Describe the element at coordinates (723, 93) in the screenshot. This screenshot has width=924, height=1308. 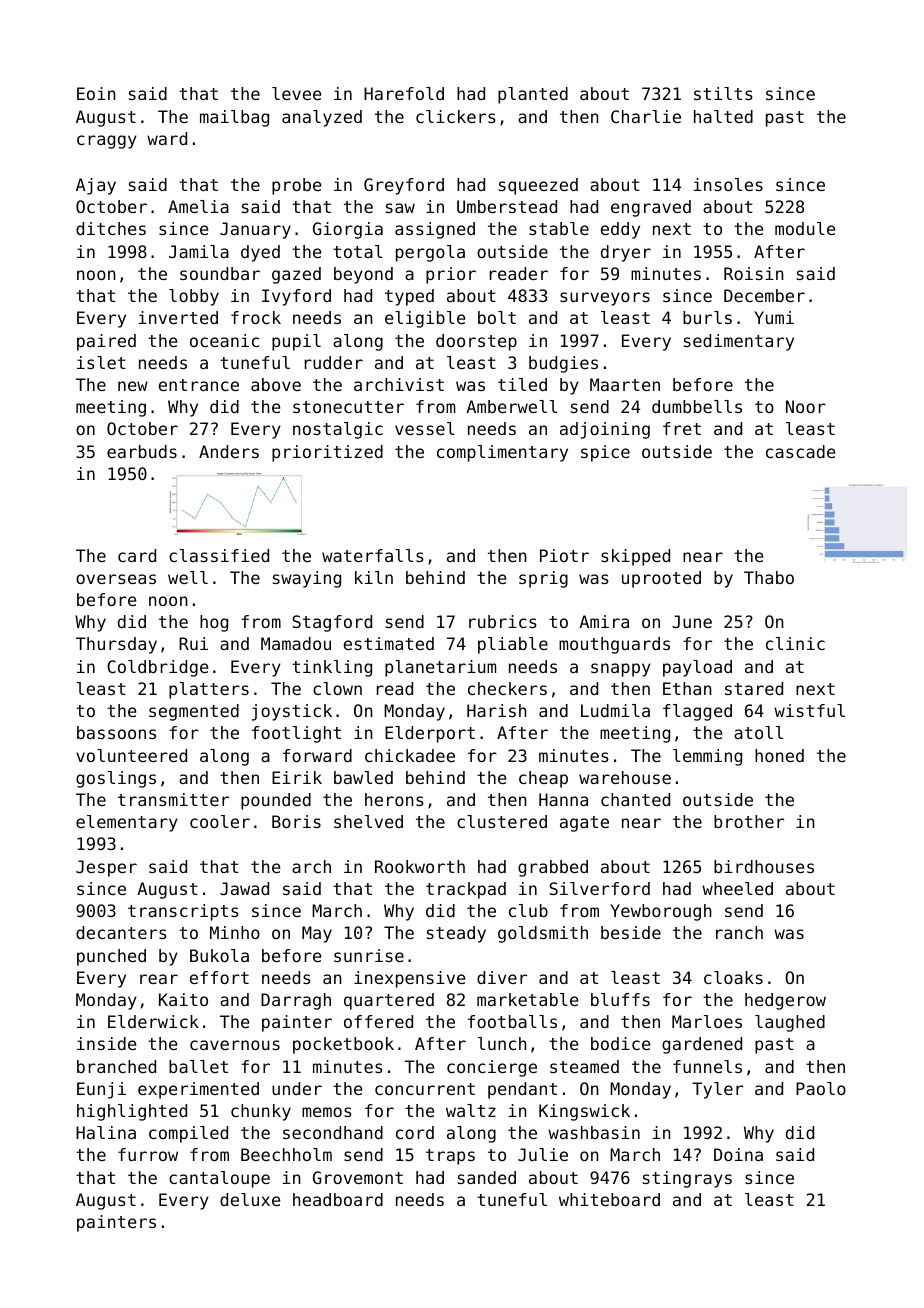
I see `stilts` at that location.
